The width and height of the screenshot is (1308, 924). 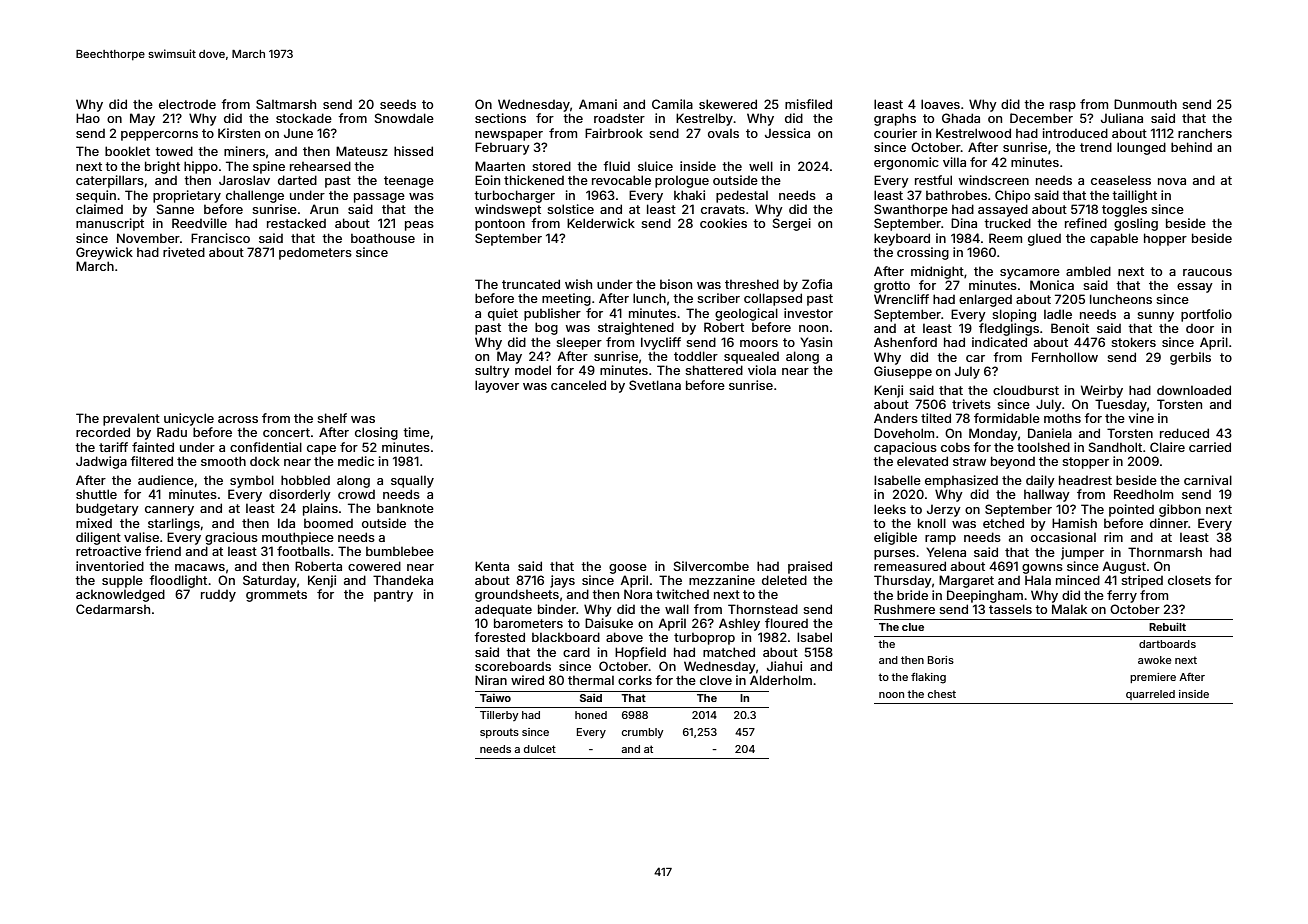 I want to click on grommets, so click(x=276, y=596).
